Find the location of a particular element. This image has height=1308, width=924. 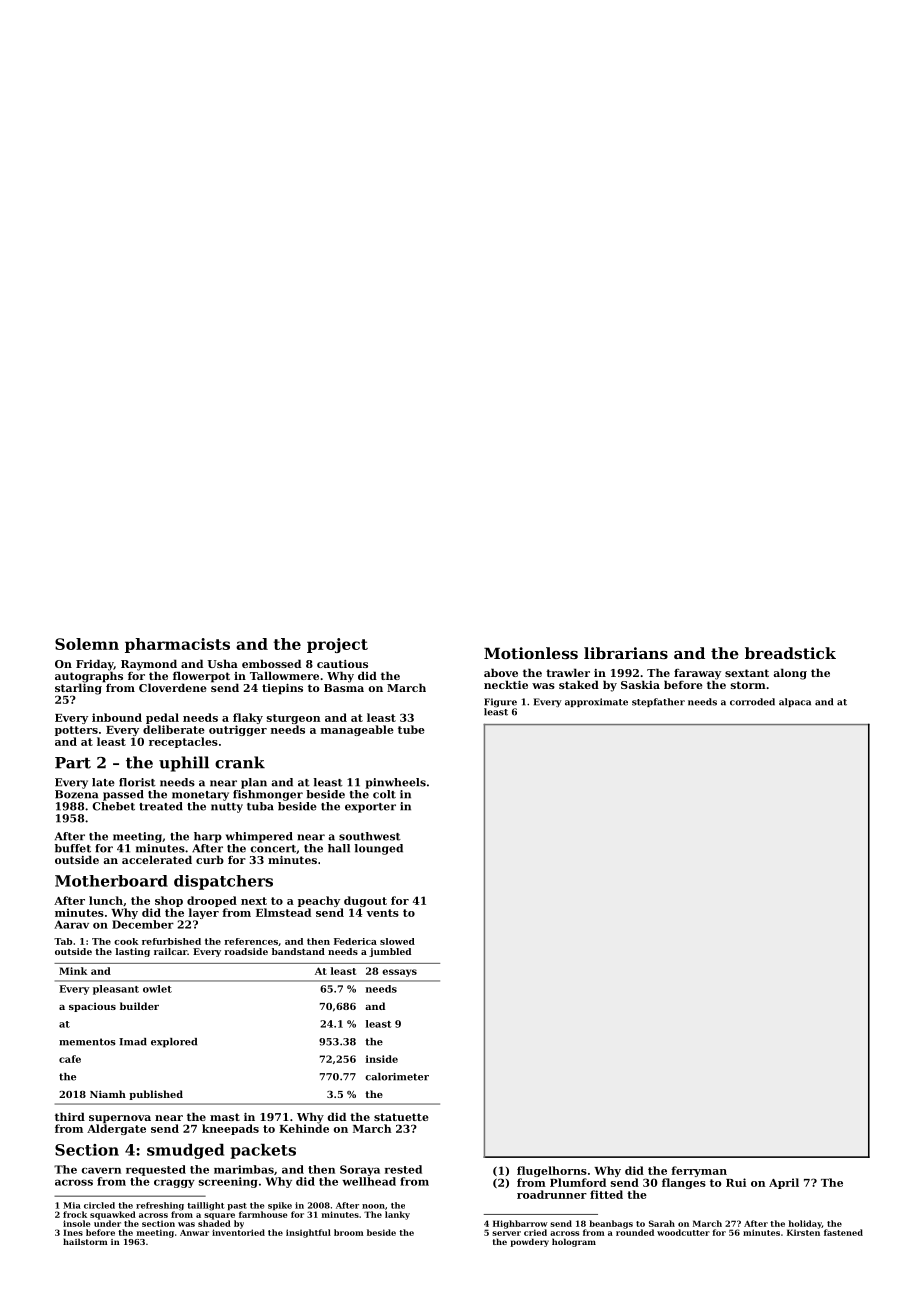

corroded is located at coordinates (752, 702).
